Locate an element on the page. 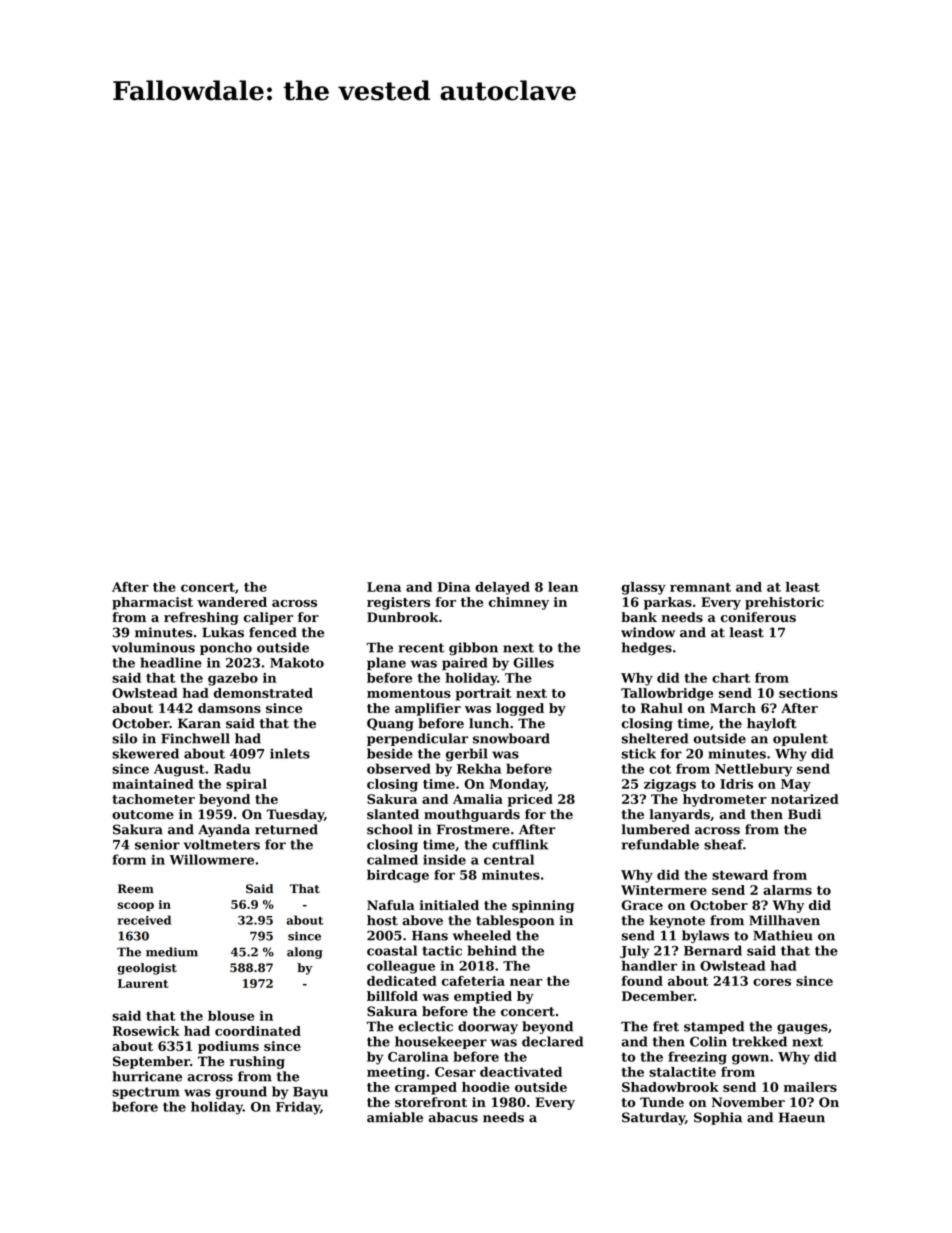 This image has width=952, height=1233. Gilles is located at coordinates (533, 662).
